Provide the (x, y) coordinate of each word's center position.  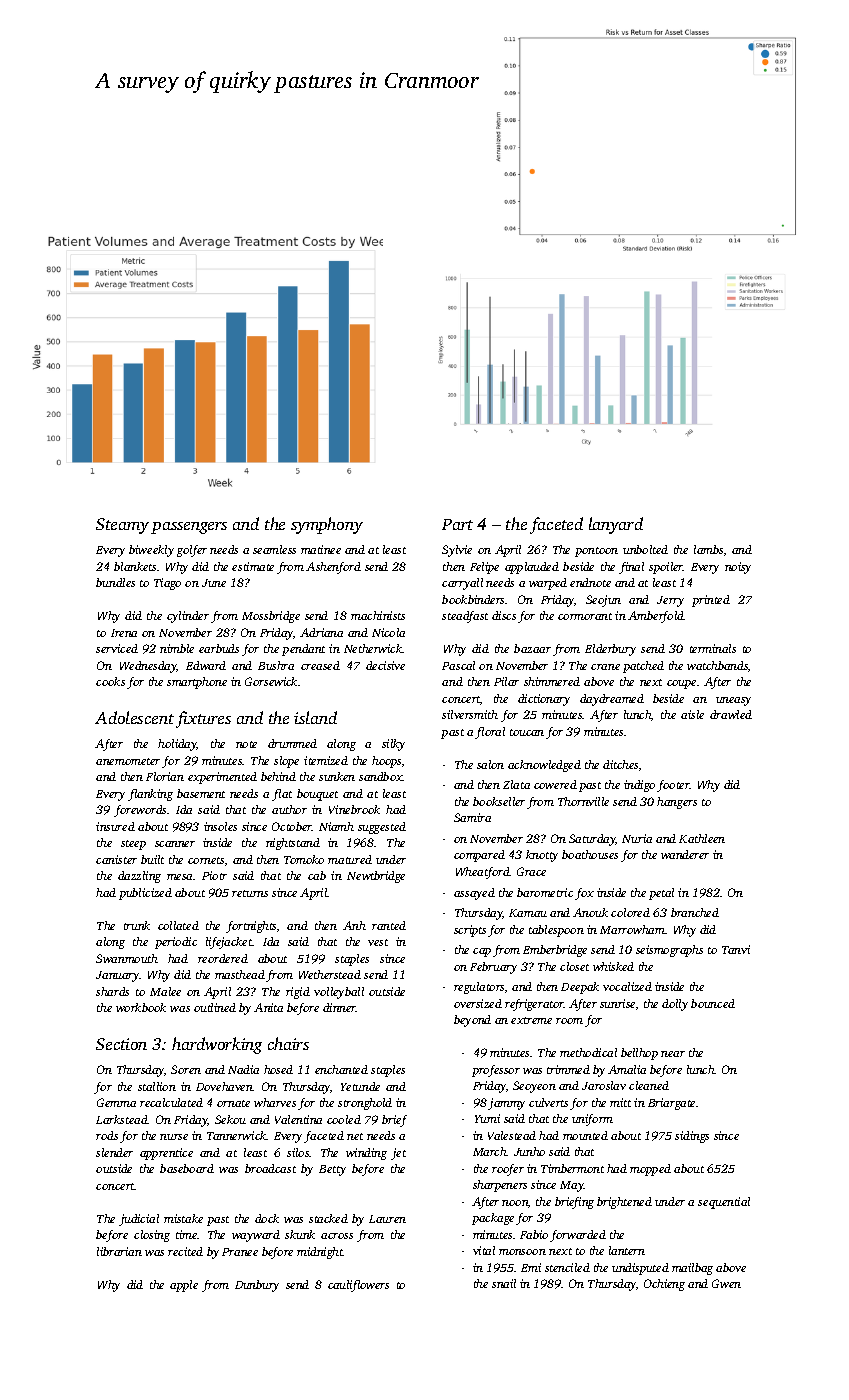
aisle (692, 714)
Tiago (167, 584)
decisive (385, 665)
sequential (724, 1203)
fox (584, 894)
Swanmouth (127, 958)
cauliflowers (358, 1286)
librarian (119, 1251)
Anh (354, 925)
